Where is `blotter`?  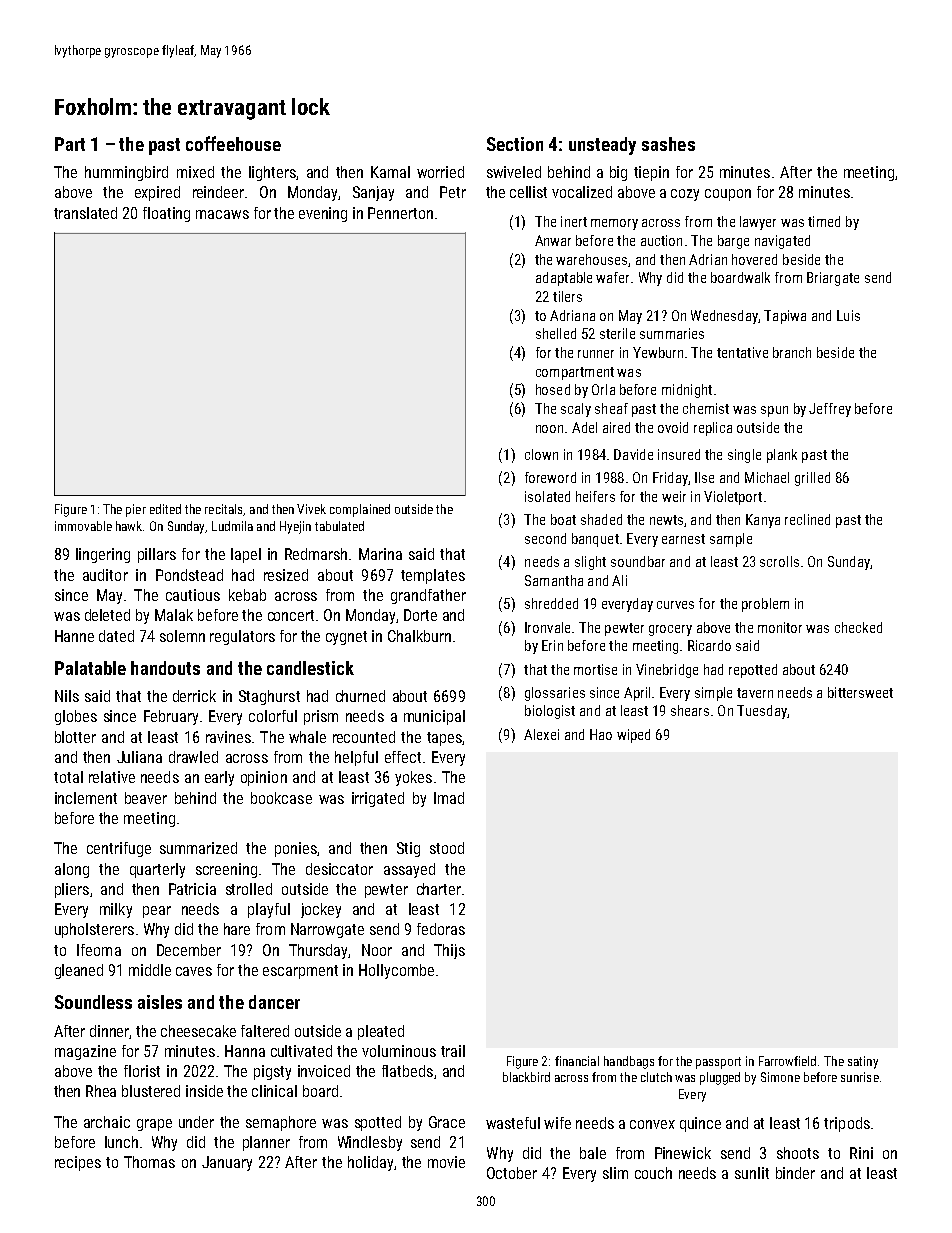
blotter is located at coordinates (75, 737).
